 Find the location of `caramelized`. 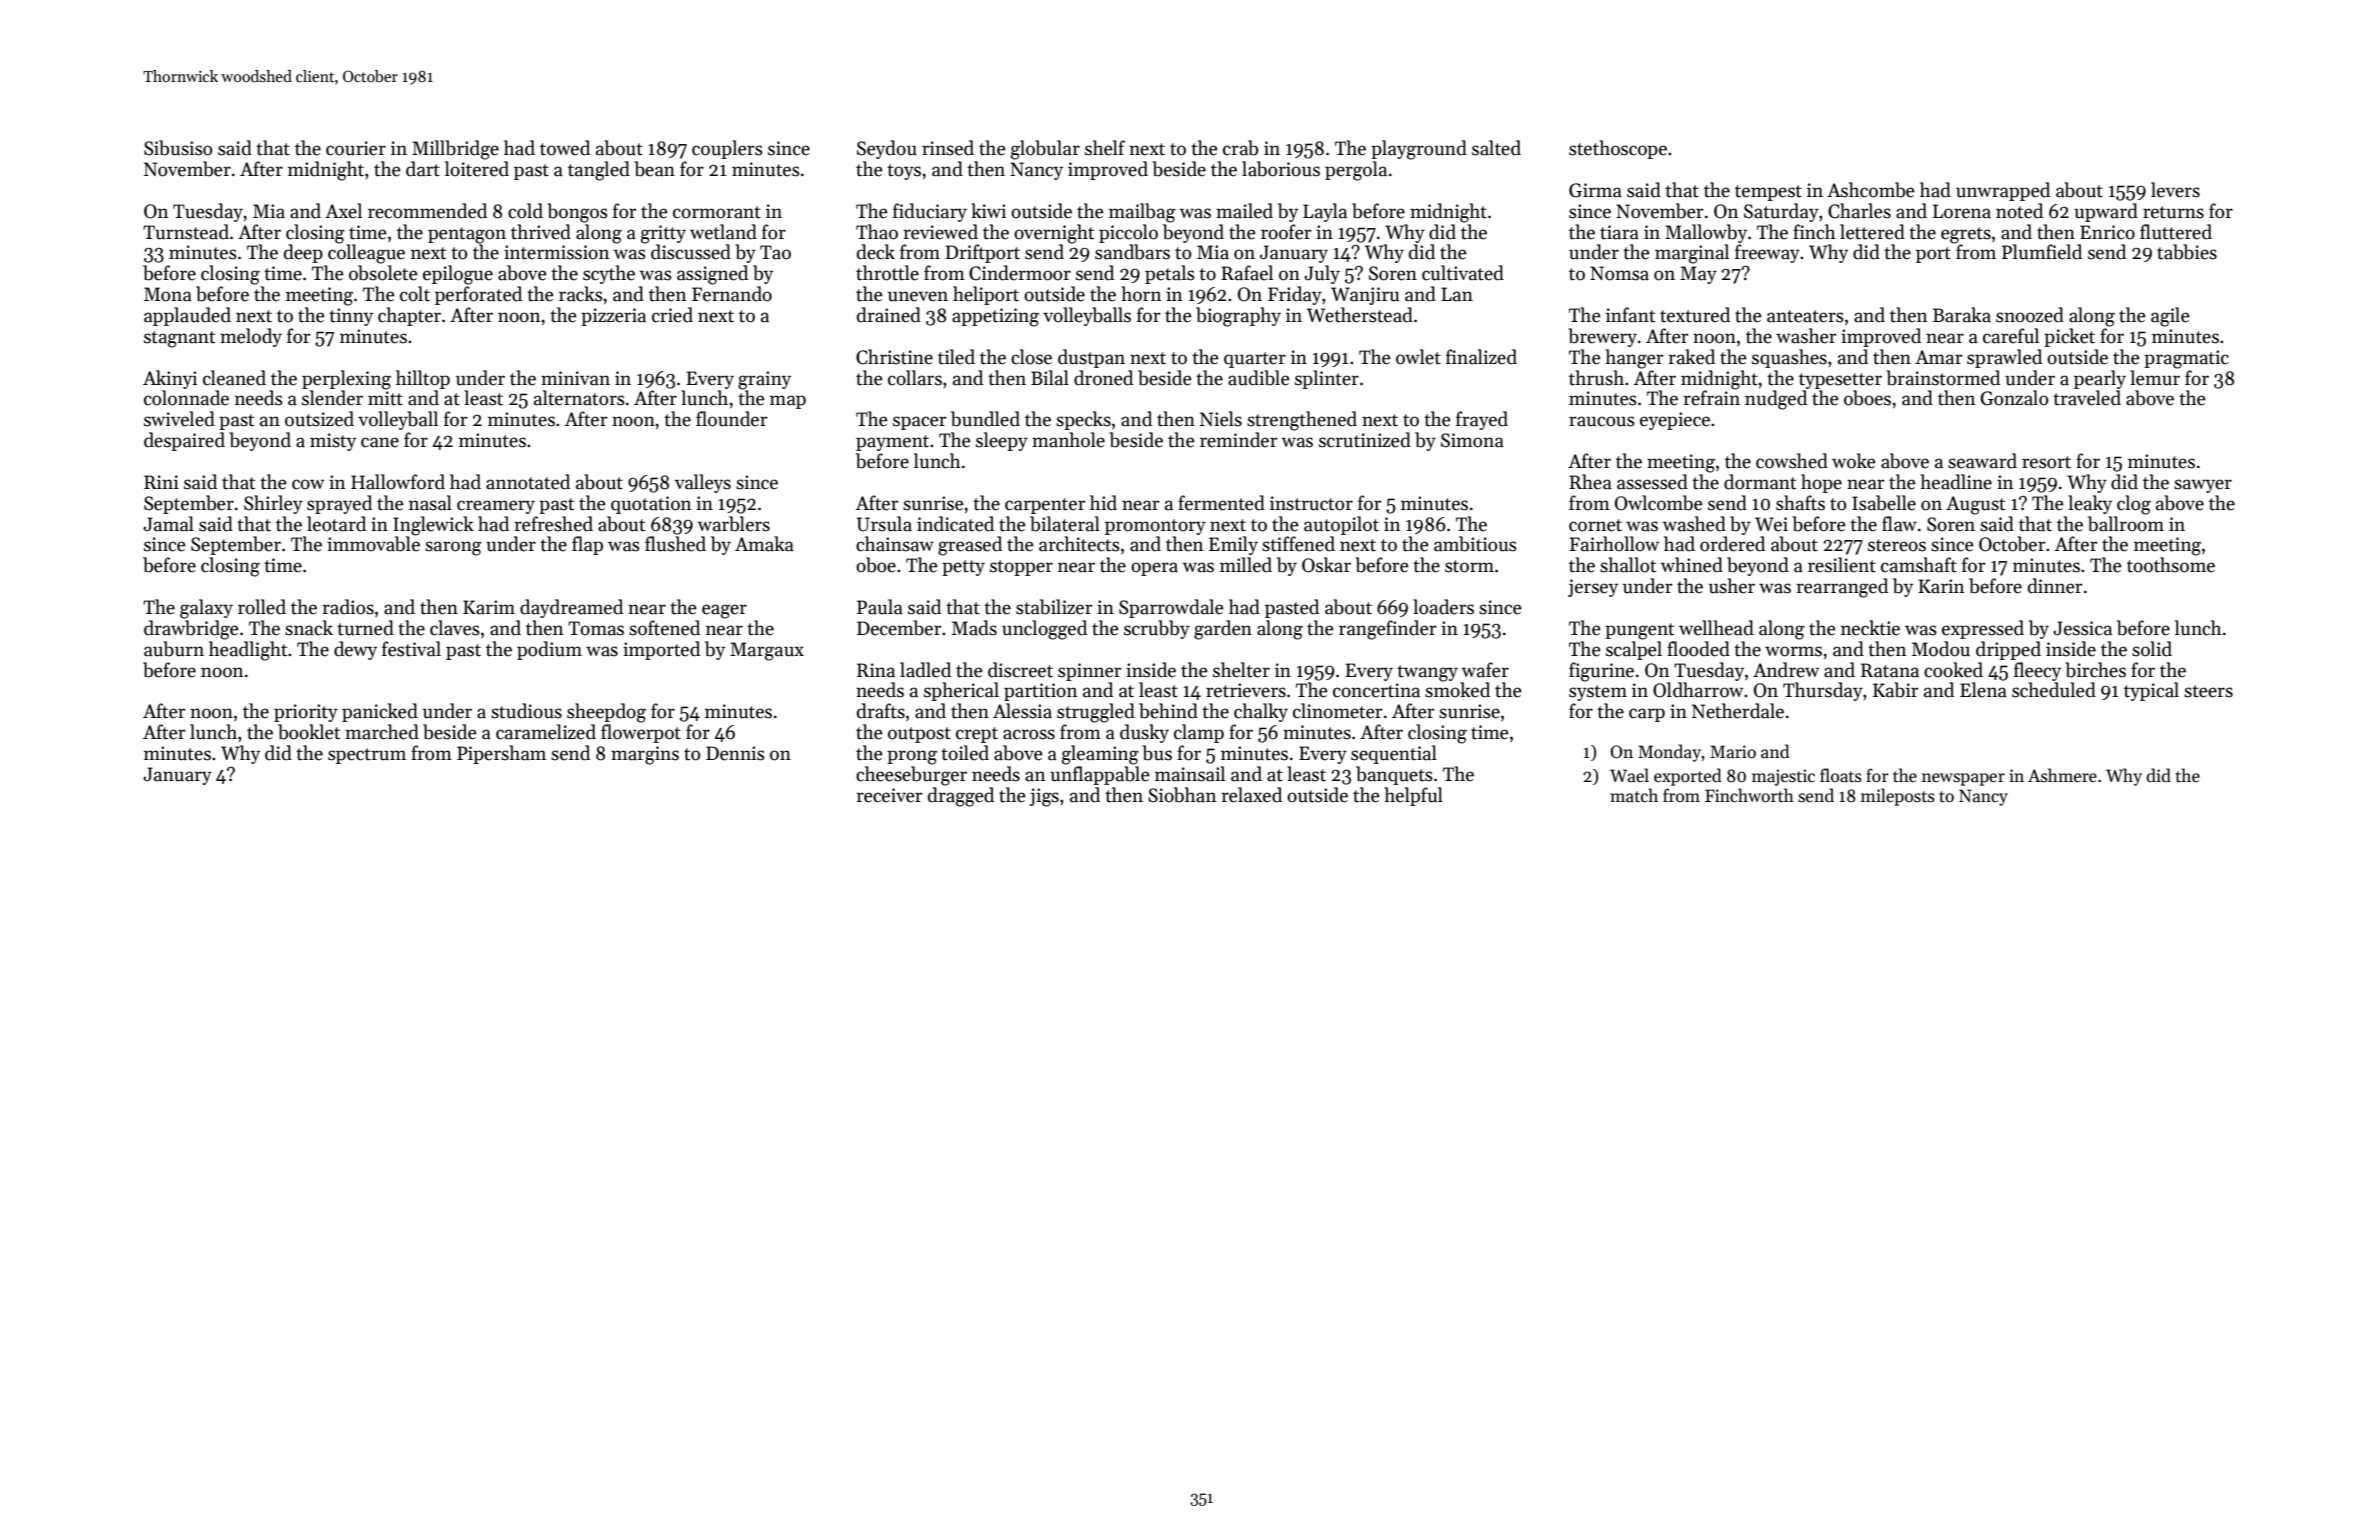

caramelized is located at coordinates (546, 732).
